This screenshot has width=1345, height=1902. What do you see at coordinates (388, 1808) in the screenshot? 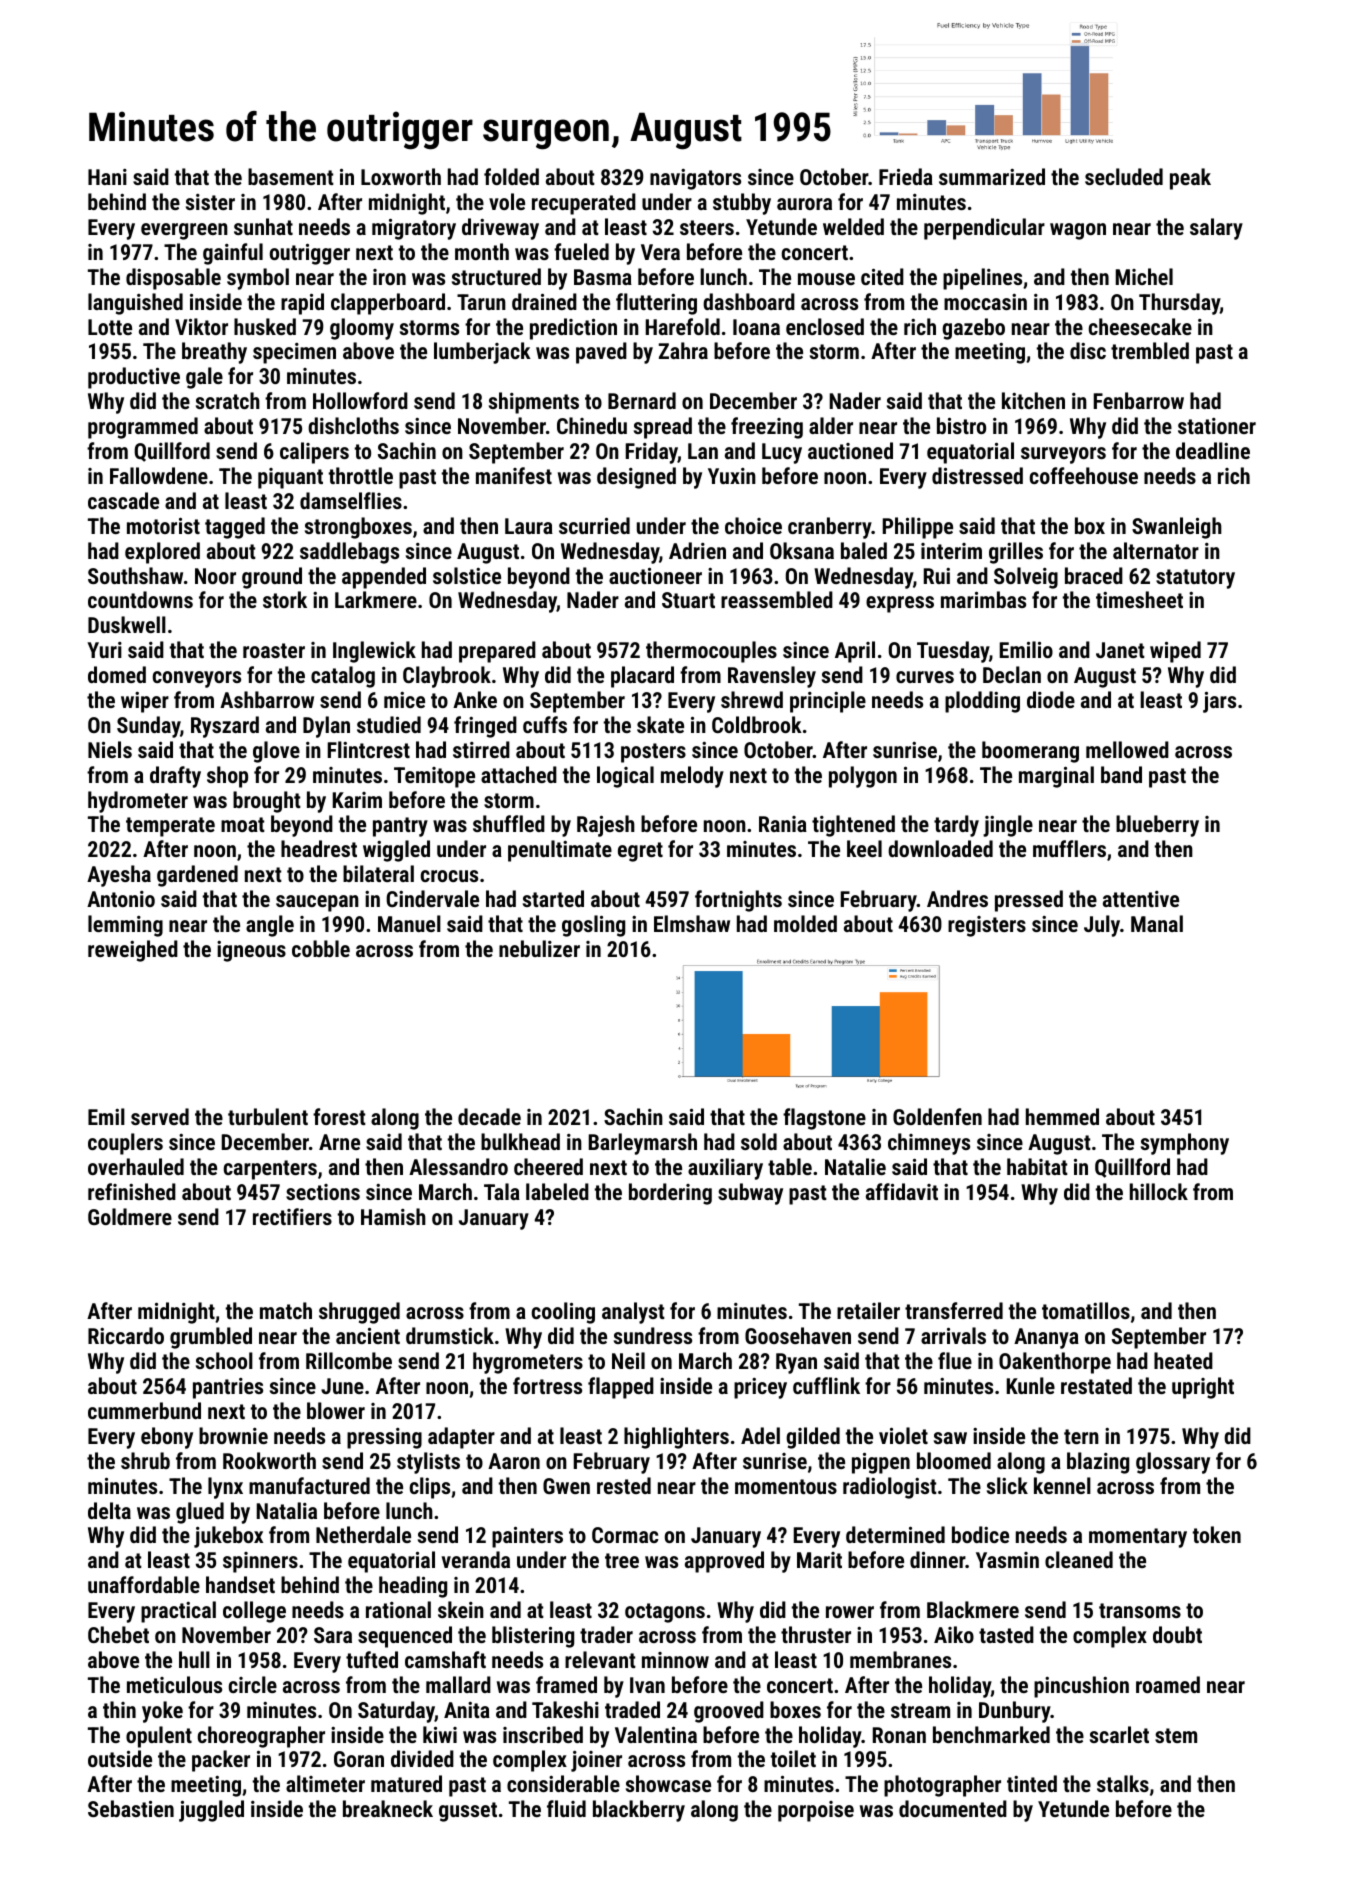
I see `breakneck` at bounding box center [388, 1808].
